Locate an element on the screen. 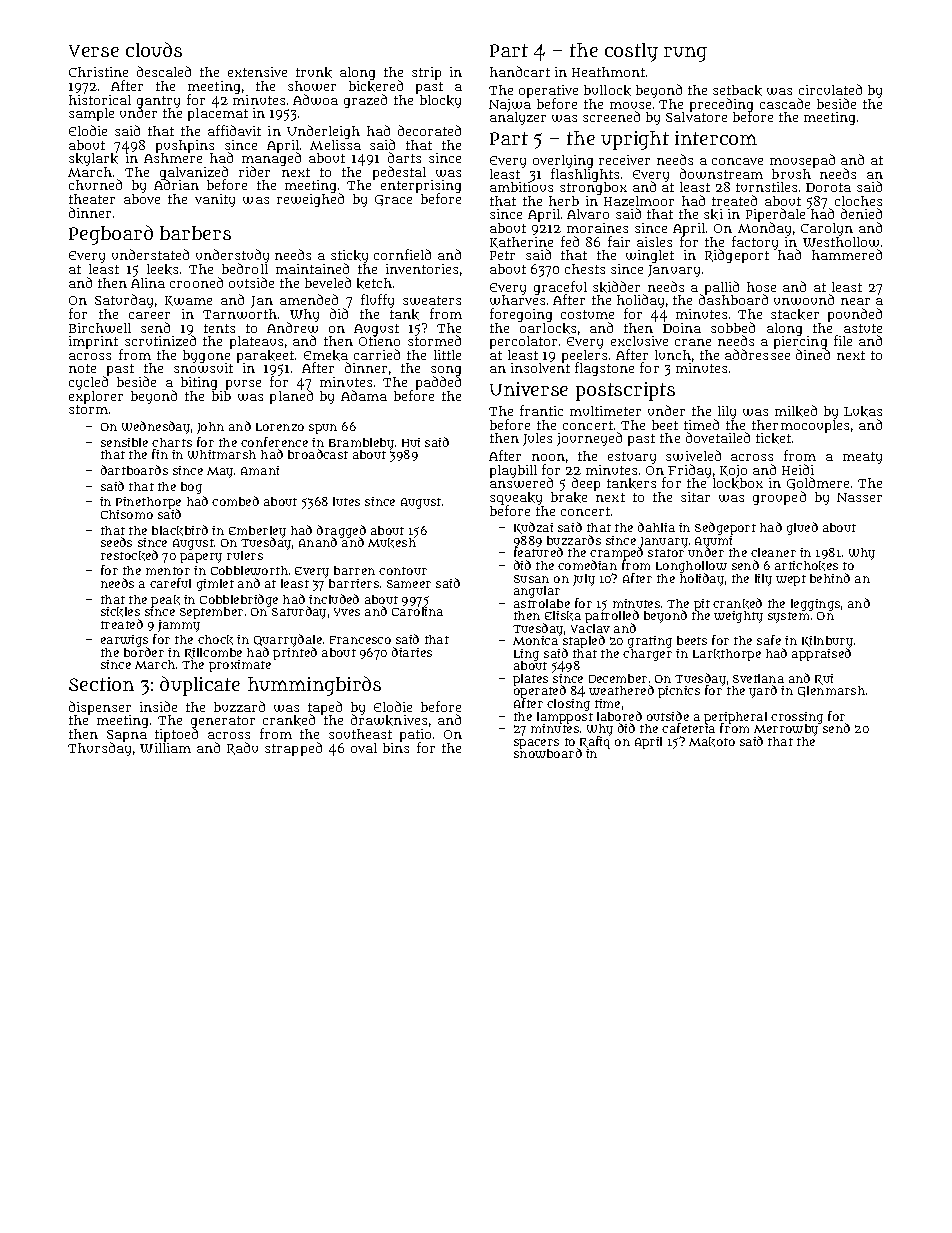 This screenshot has width=952, height=1233. Carolyn is located at coordinates (827, 229).
